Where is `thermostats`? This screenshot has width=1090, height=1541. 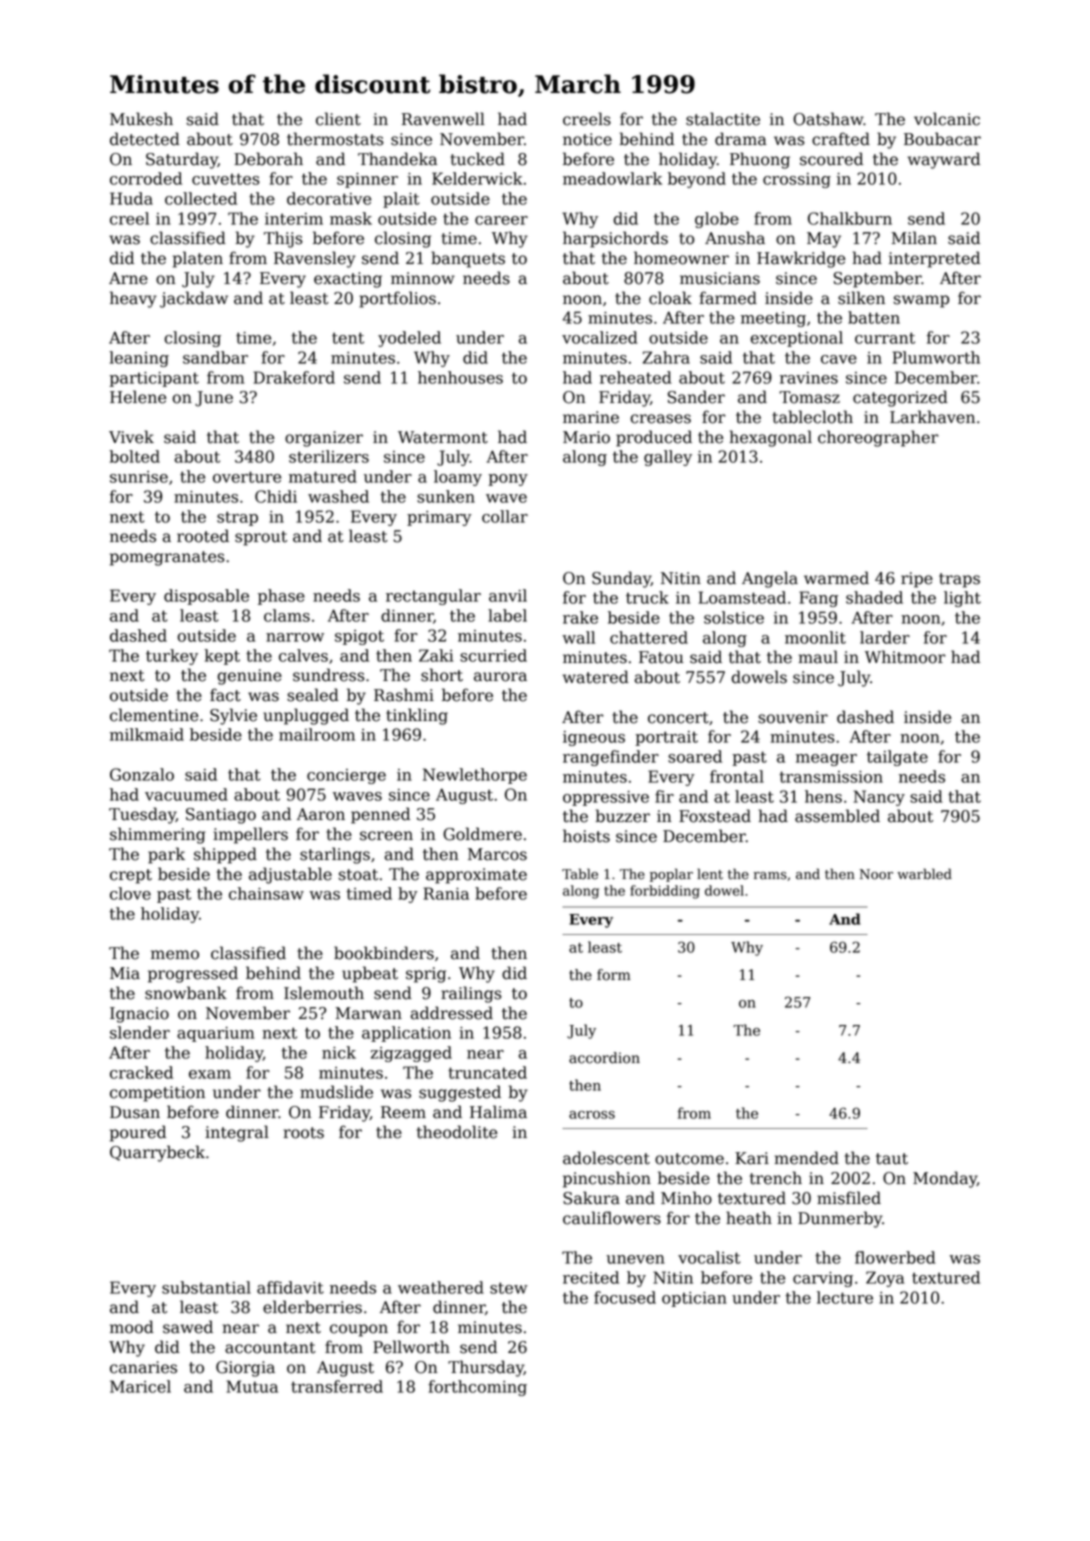 thermostats is located at coordinates (335, 139).
